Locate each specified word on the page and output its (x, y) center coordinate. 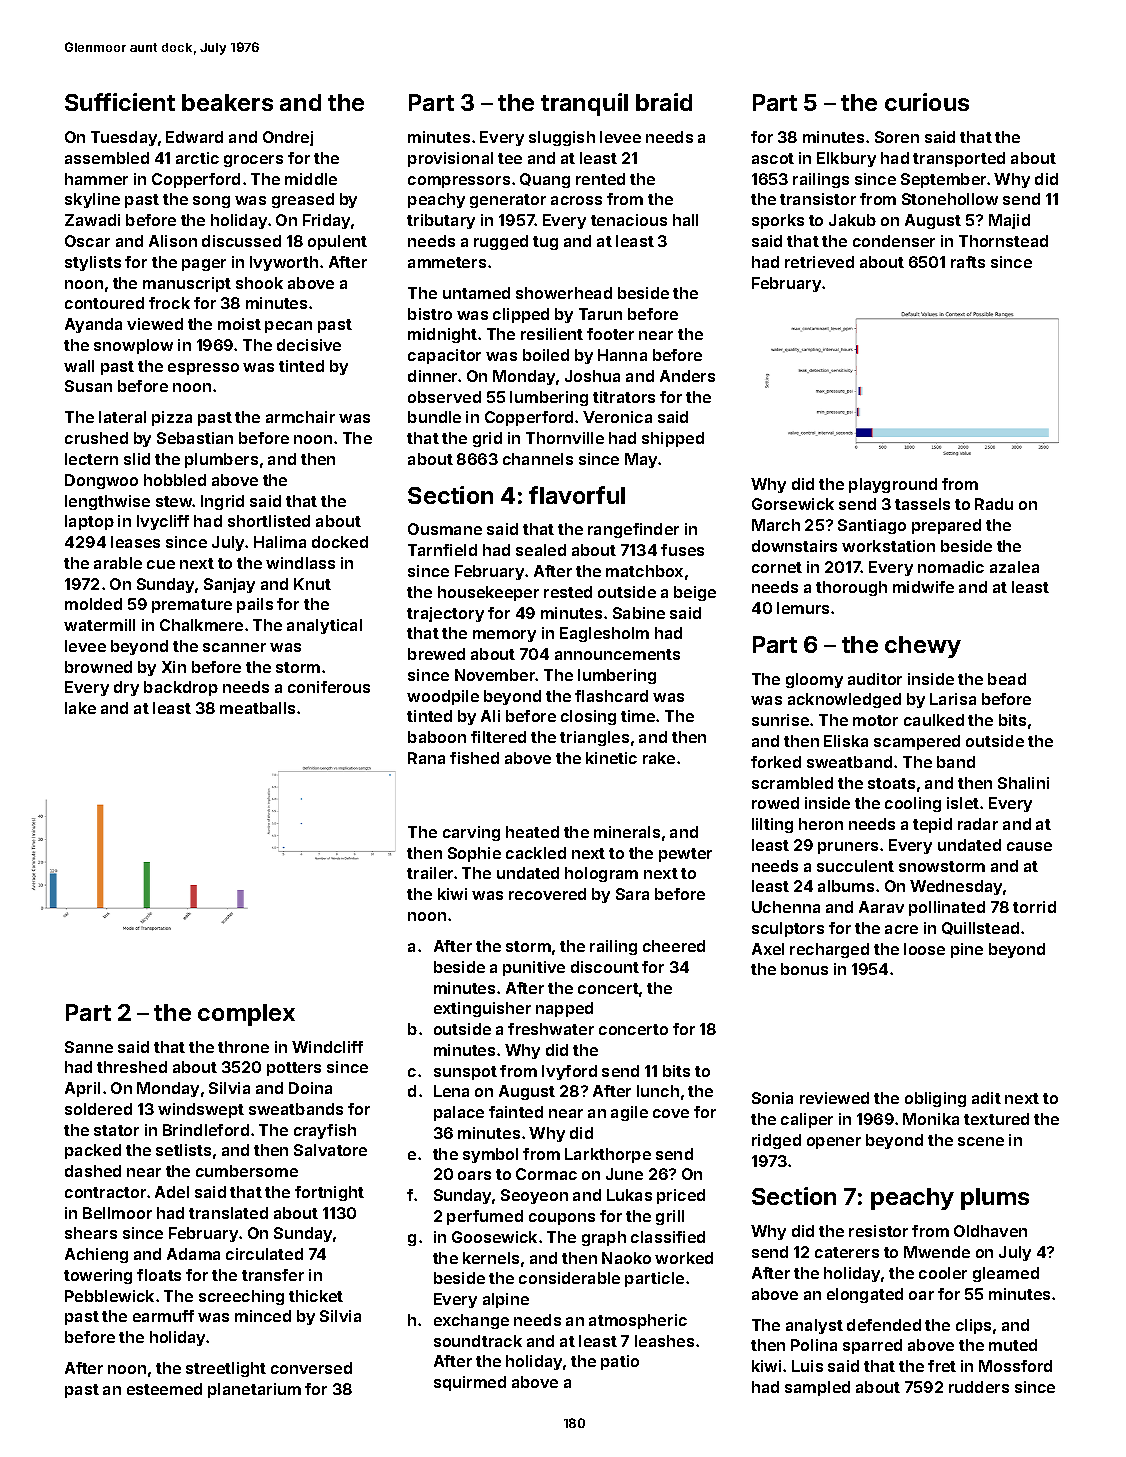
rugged (501, 242)
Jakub (852, 220)
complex (246, 1015)
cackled (536, 853)
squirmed (470, 1383)
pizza (172, 418)
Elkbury (846, 159)
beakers (227, 102)
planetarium (254, 1390)
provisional (450, 159)
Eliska (846, 741)
